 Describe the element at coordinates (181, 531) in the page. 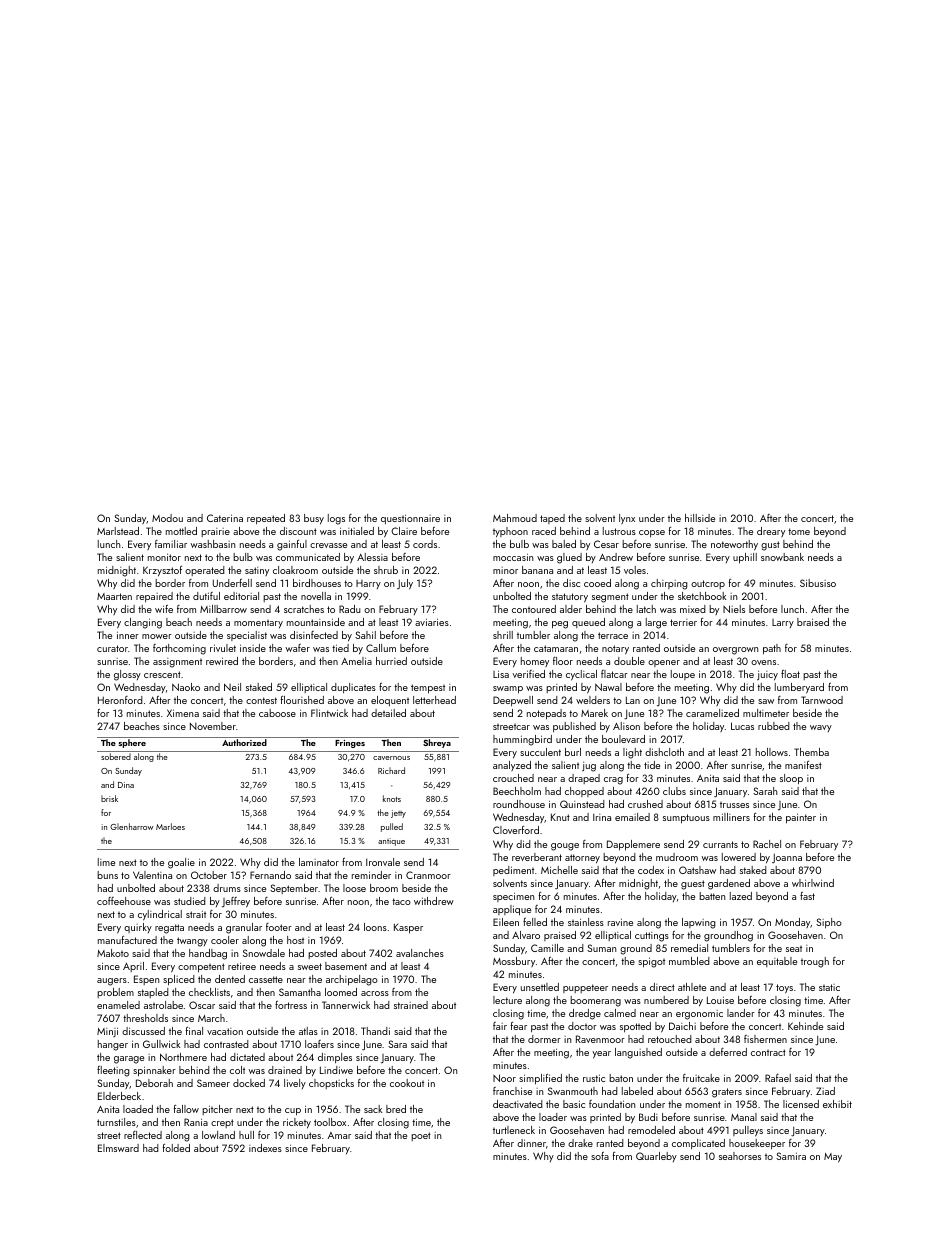

I see `mottled` at that location.
